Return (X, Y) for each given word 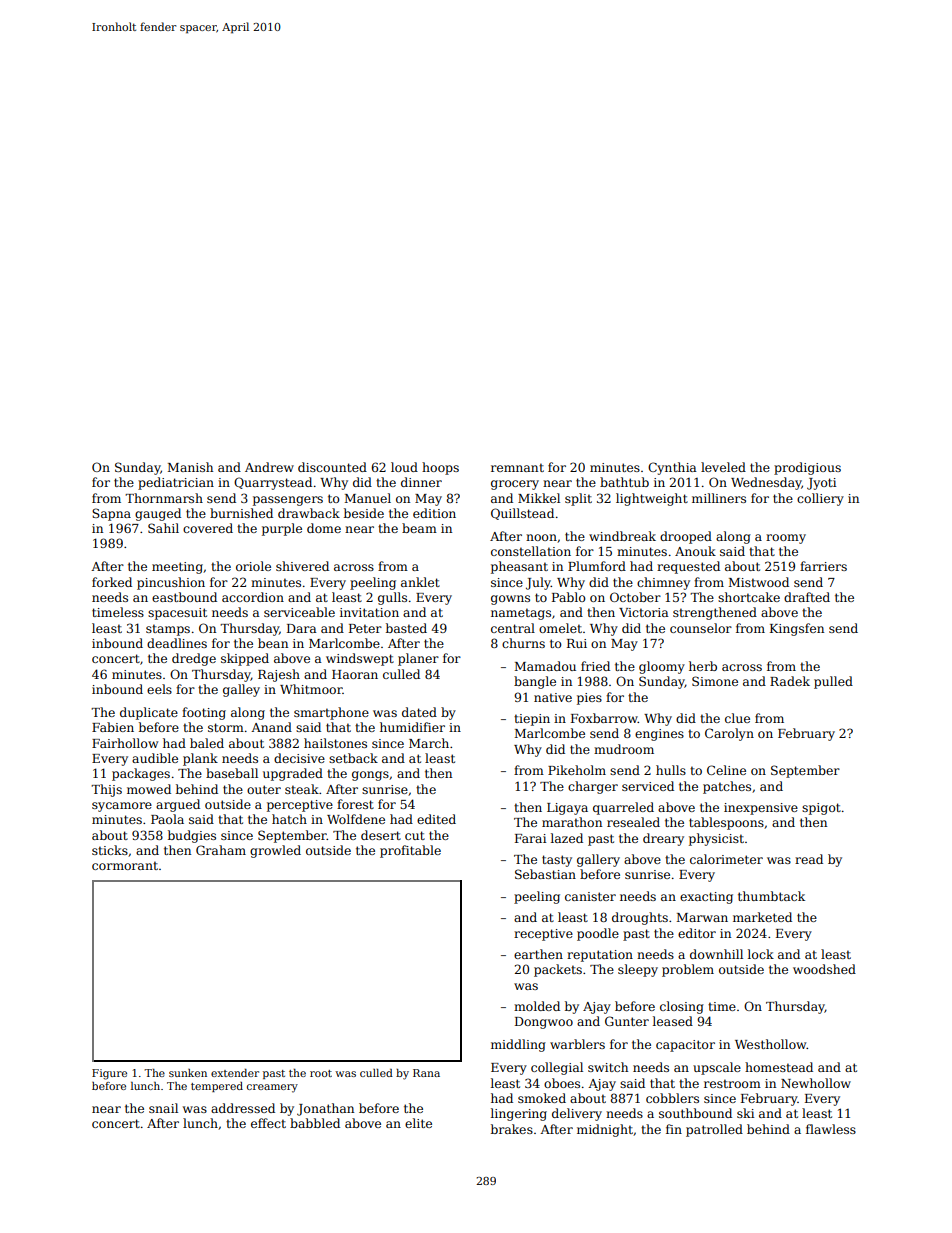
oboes (562, 1083)
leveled (723, 467)
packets (558, 970)
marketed (762, 917)
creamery (272, 1088)
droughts (640, 918)
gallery (598, 860)
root (321, 1073)
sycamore (122, 807)
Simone (715, 681)
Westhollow (771, 1044)
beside (364, 513)
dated (419, 712)
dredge (194, 659)
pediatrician (176, 483)
